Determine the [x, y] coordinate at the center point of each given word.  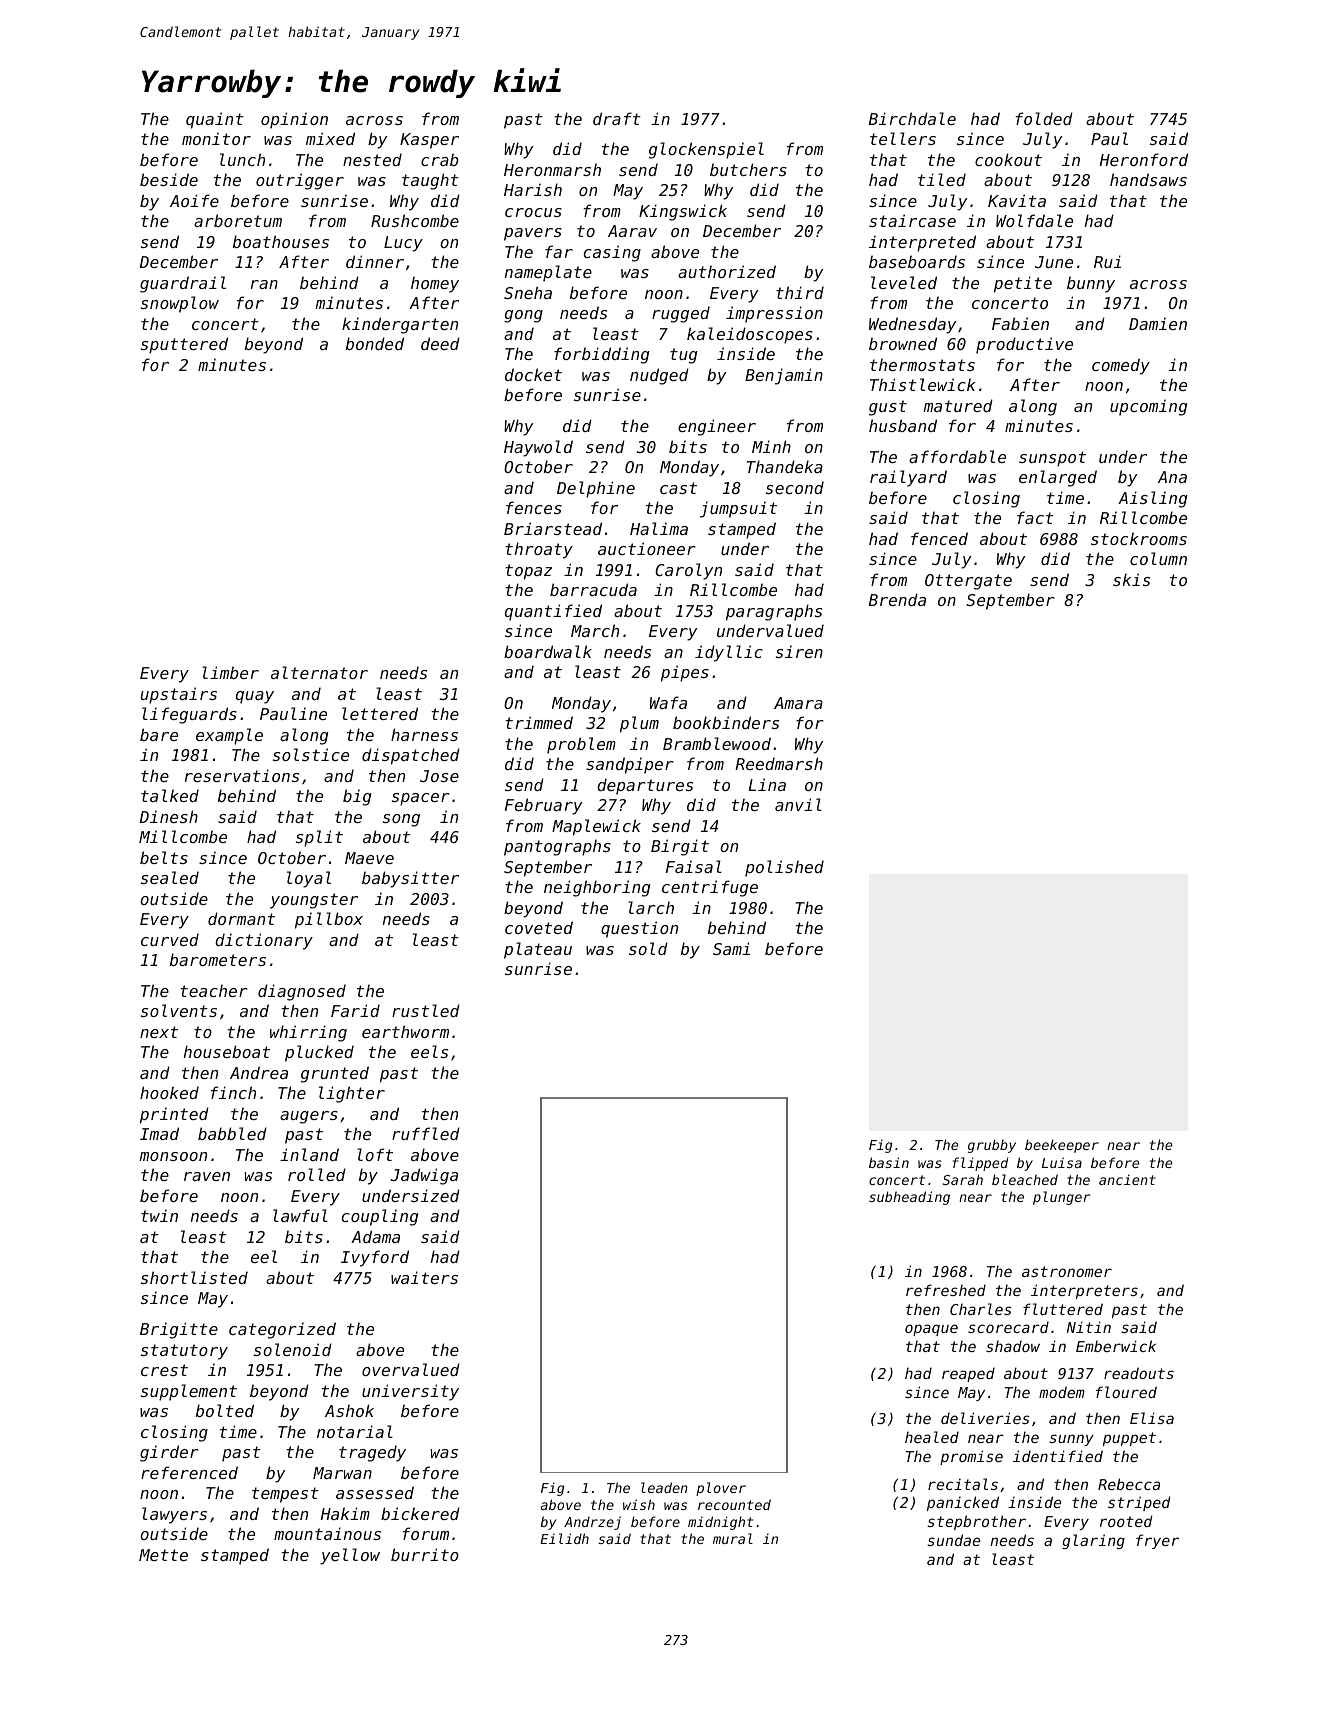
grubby [992, 1146]
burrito [425, 1554]
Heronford [1144, 159]
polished [784, 868]
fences [534, 507]
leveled [904, 282]
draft [617, 118]
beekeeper [1062, 1146]
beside [169, 179]
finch [233, 1092]
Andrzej [592, 1523]
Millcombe [183, 836]
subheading [909, 1198]
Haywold [538, 448]
